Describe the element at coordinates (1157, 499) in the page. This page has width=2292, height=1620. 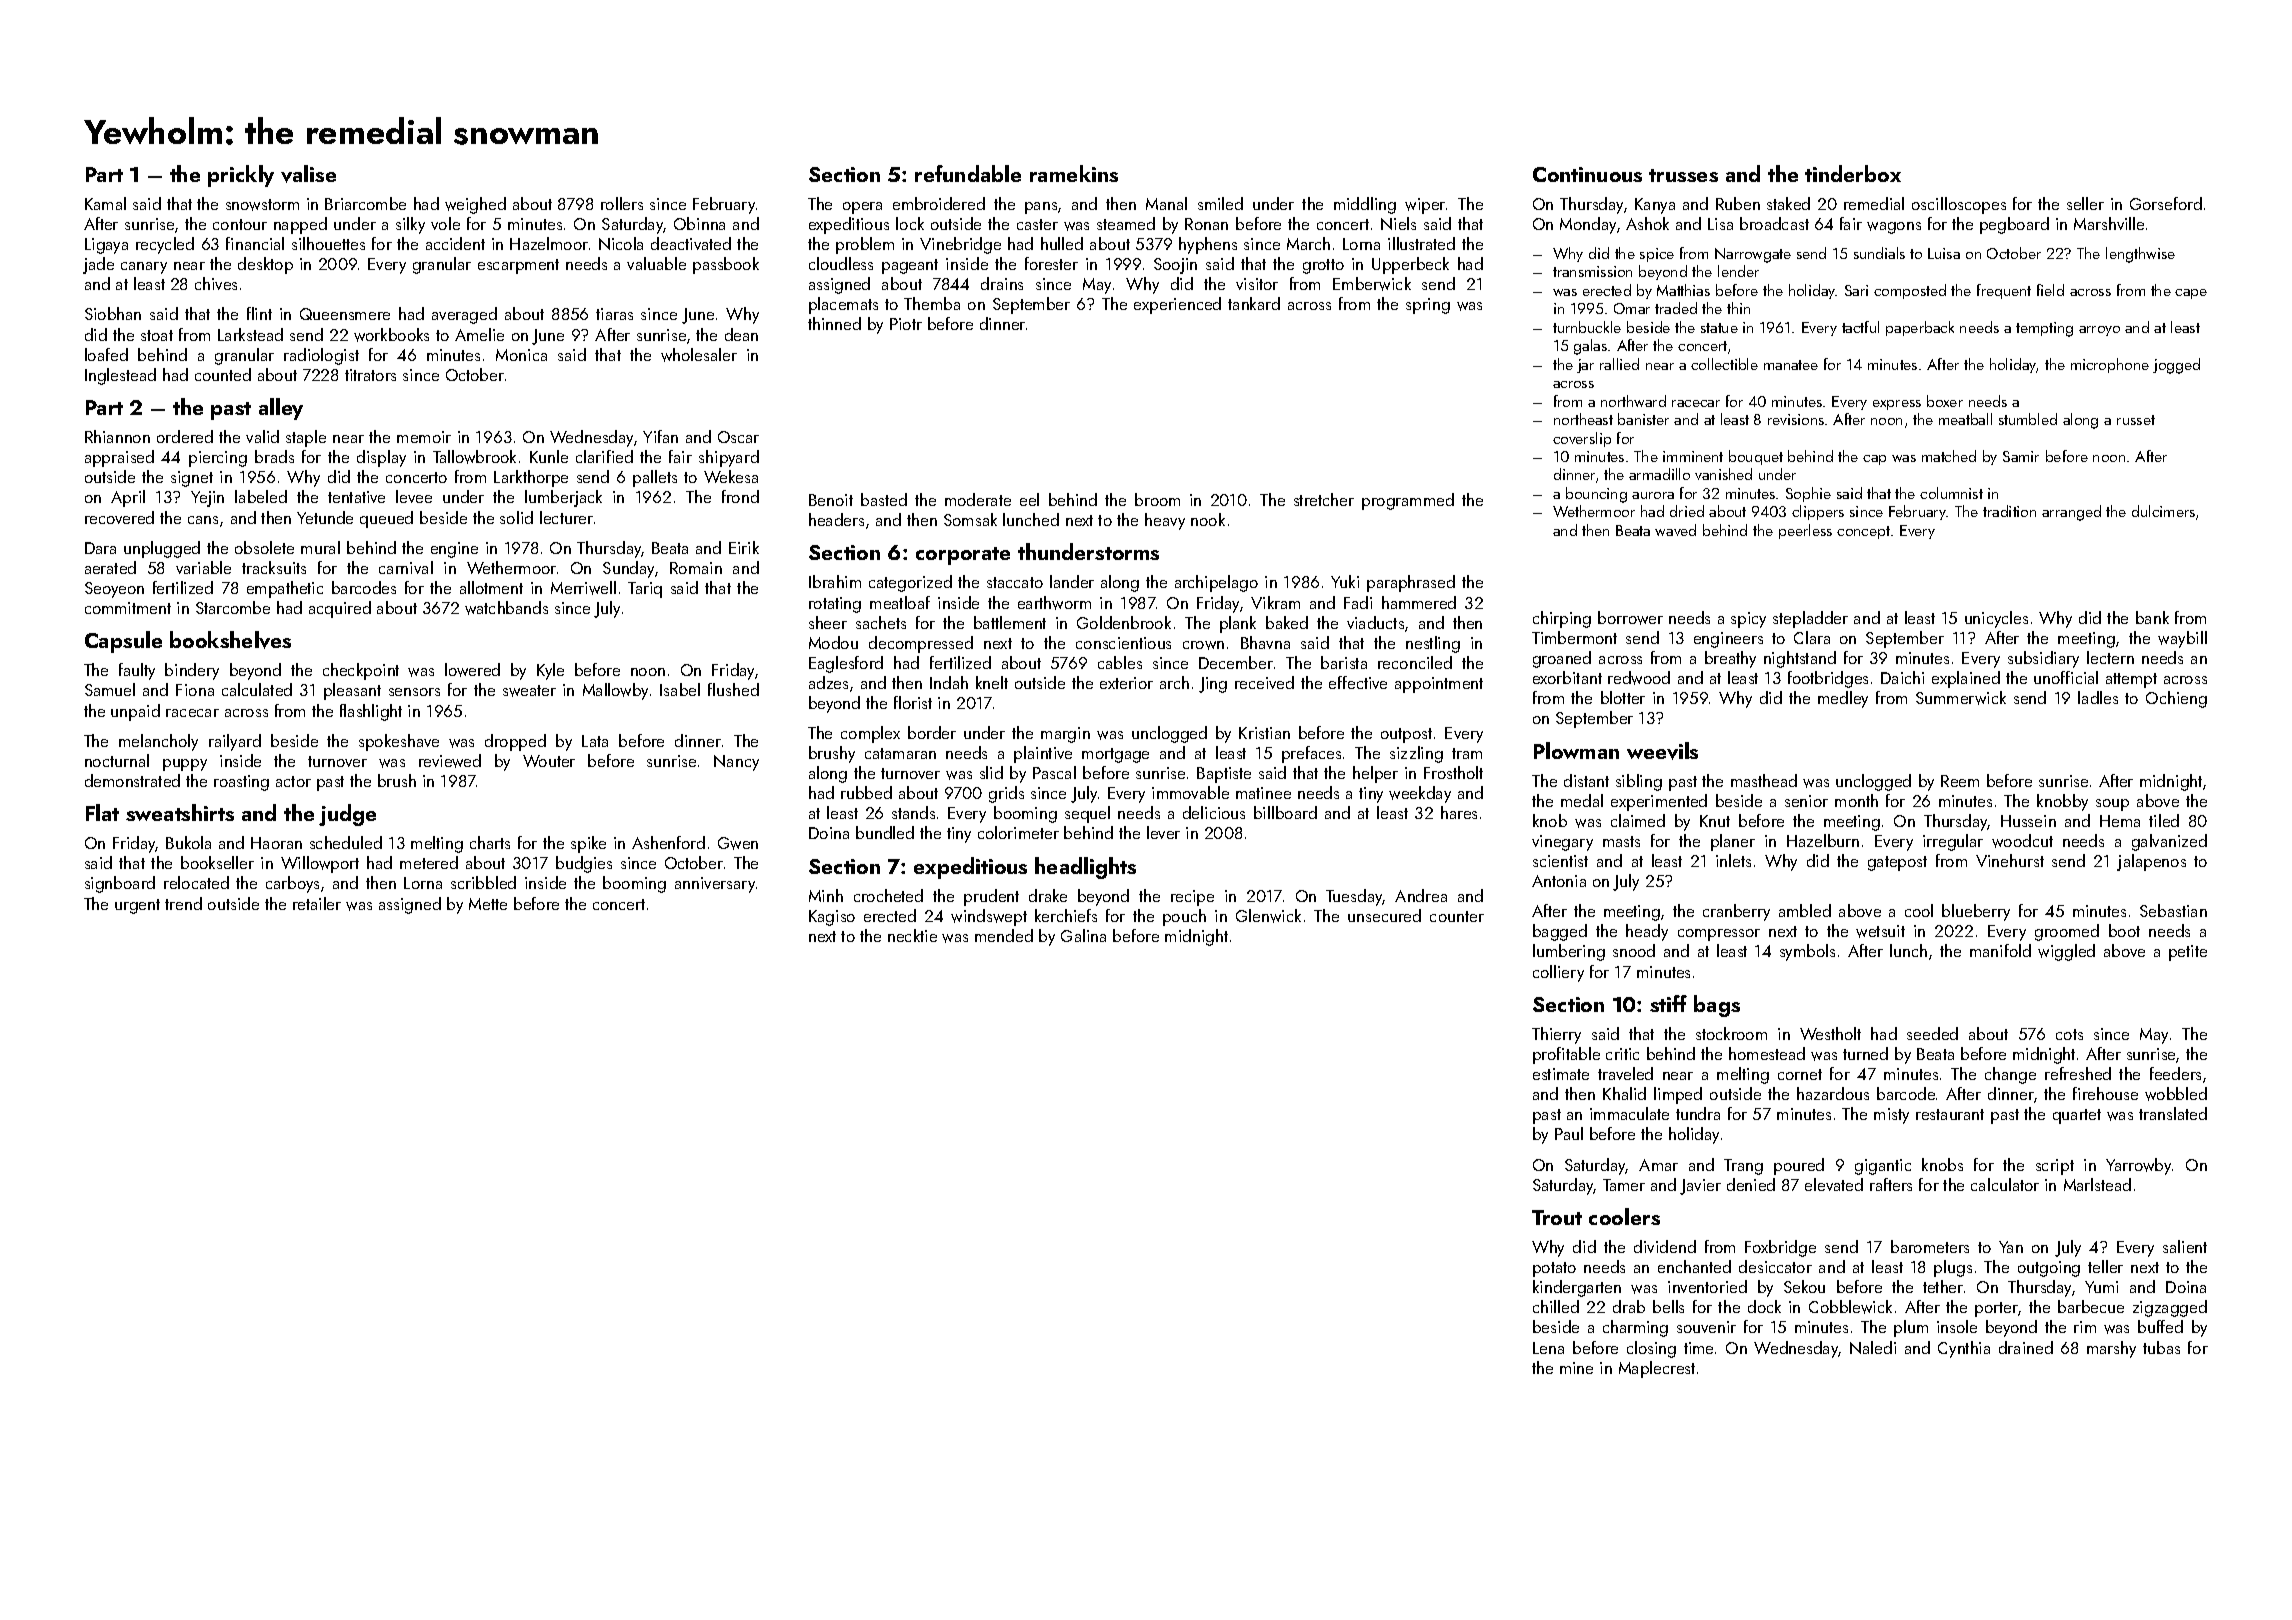
I see `broom` at that location.
